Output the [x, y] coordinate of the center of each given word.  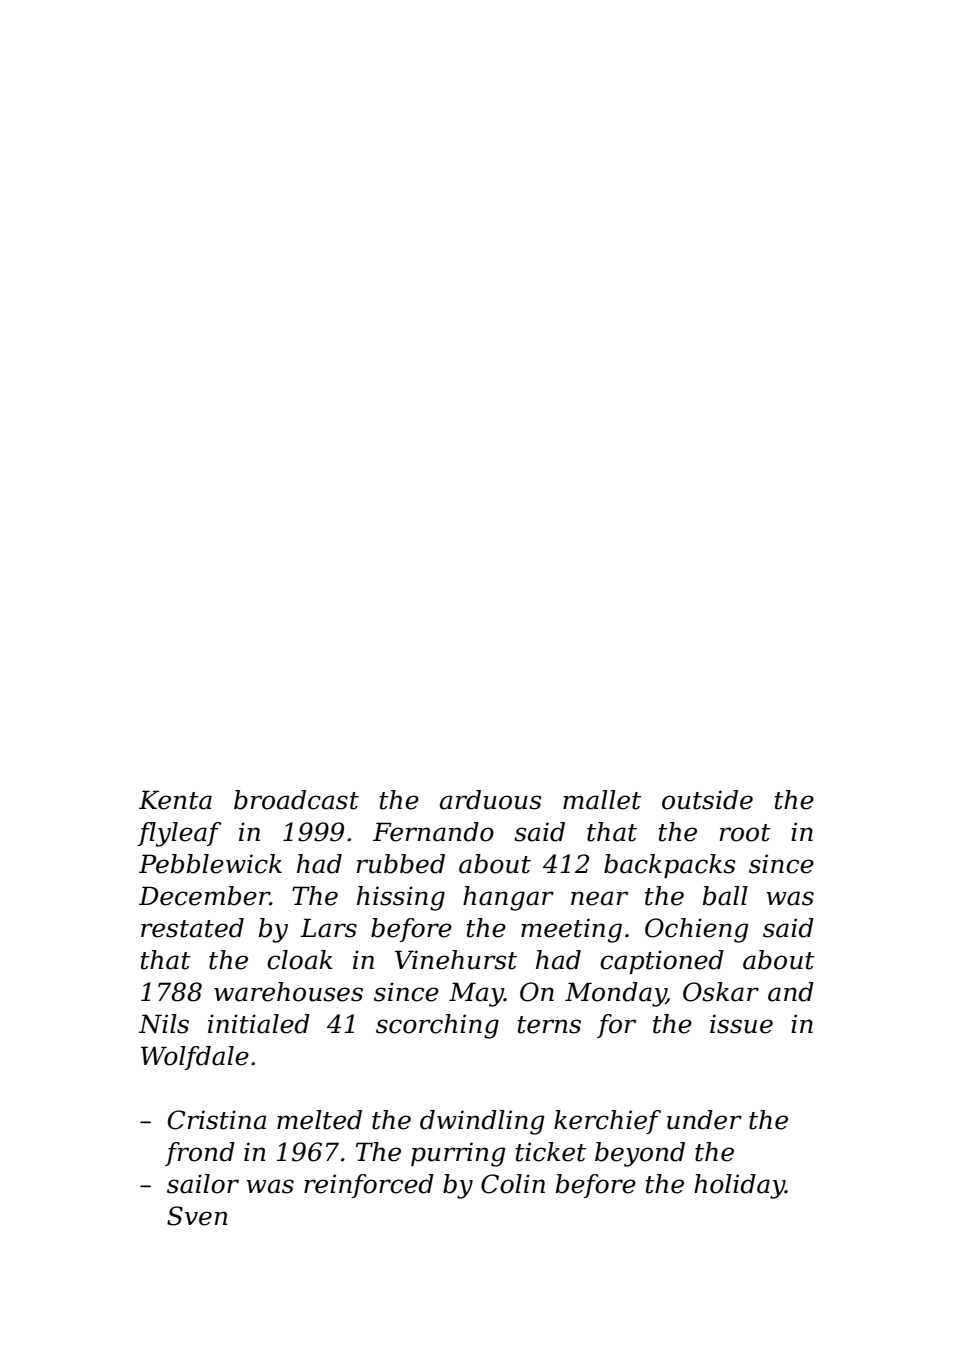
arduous [491, 800]
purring [458, 1154]
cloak [300, 960]
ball [725, 896]
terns [549, 1025]
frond [200, 1154]
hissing [401, 898]
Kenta [175, 800]
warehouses [288, 992]
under [704, 1120]
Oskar [721, 992]
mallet [602, 800]
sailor [203, 1184]
